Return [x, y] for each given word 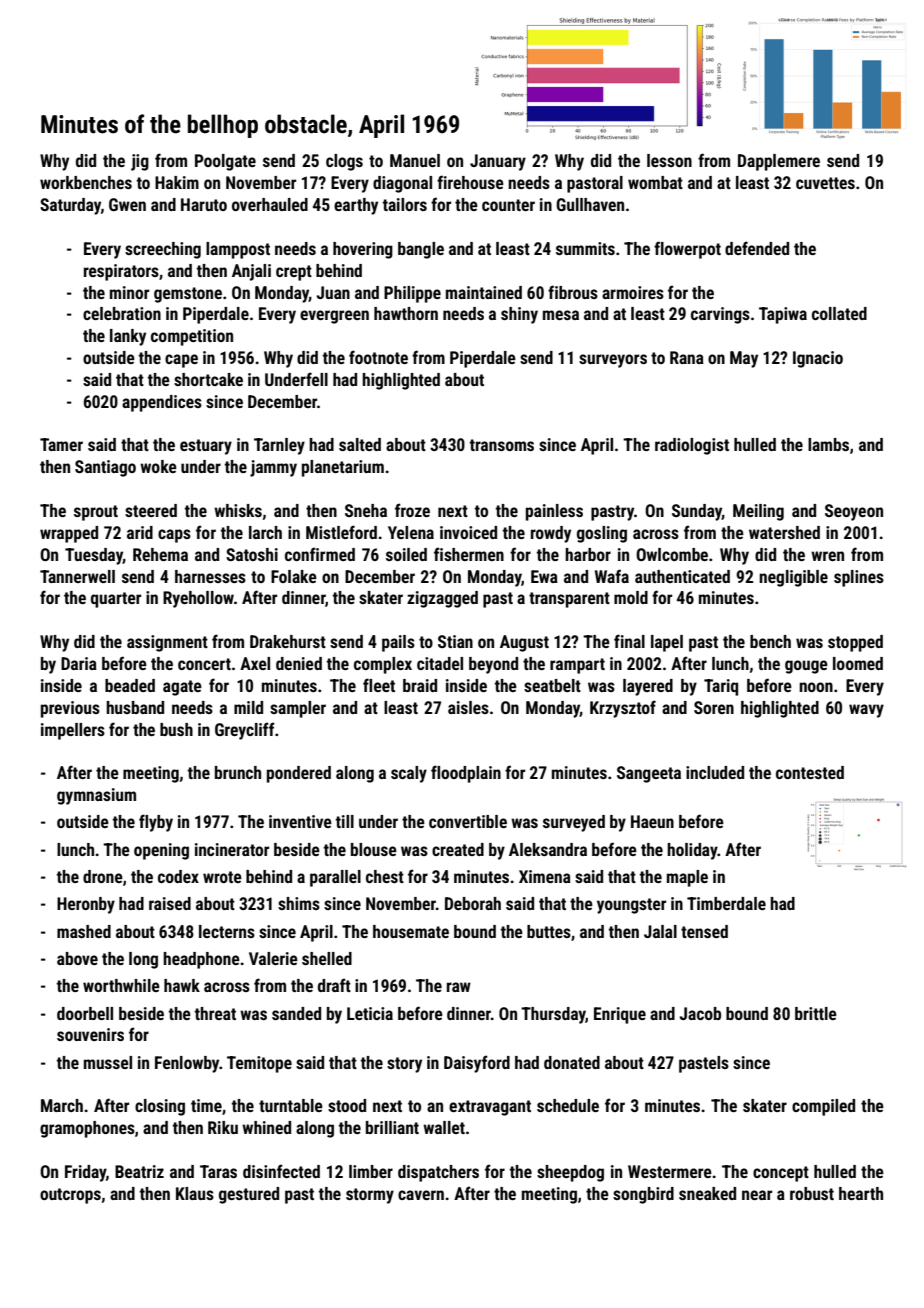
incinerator [232, 849]
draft [334, 985]
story [404, 1065]
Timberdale [726, 903]
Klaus [195, 1193]
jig [140, 162]
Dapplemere [779, 162]
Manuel [415, 160]
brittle [816, 1013]
